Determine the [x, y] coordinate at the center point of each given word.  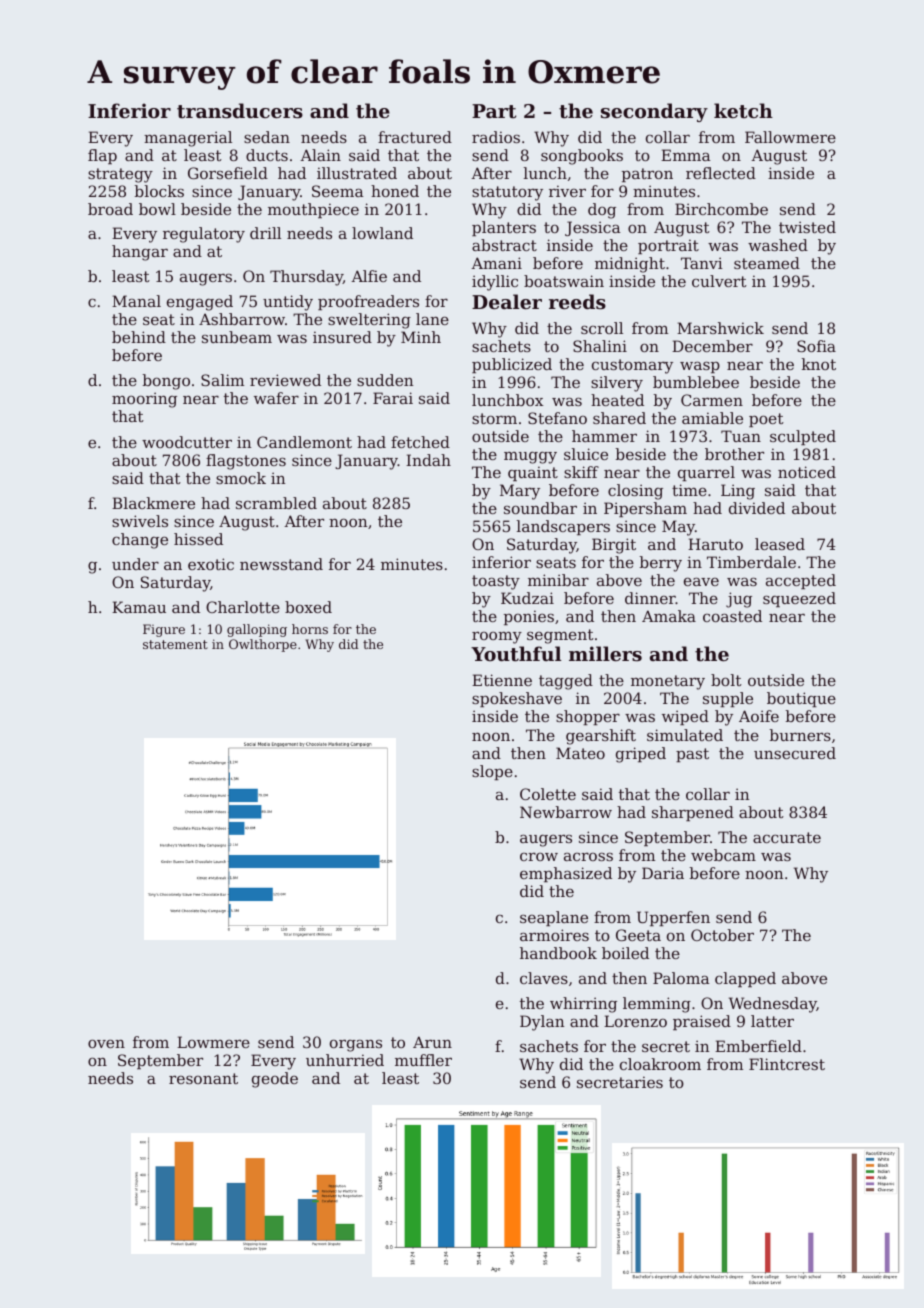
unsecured [795, 753]
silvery [617, 384]
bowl [157, 209]
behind [139, 337]
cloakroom [660, 1064]
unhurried [345, 1060]
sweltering [369, 321]
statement [175, 644]
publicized [512, 365]
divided [757, 508]
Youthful [516, 654]
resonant [203, 1078]
